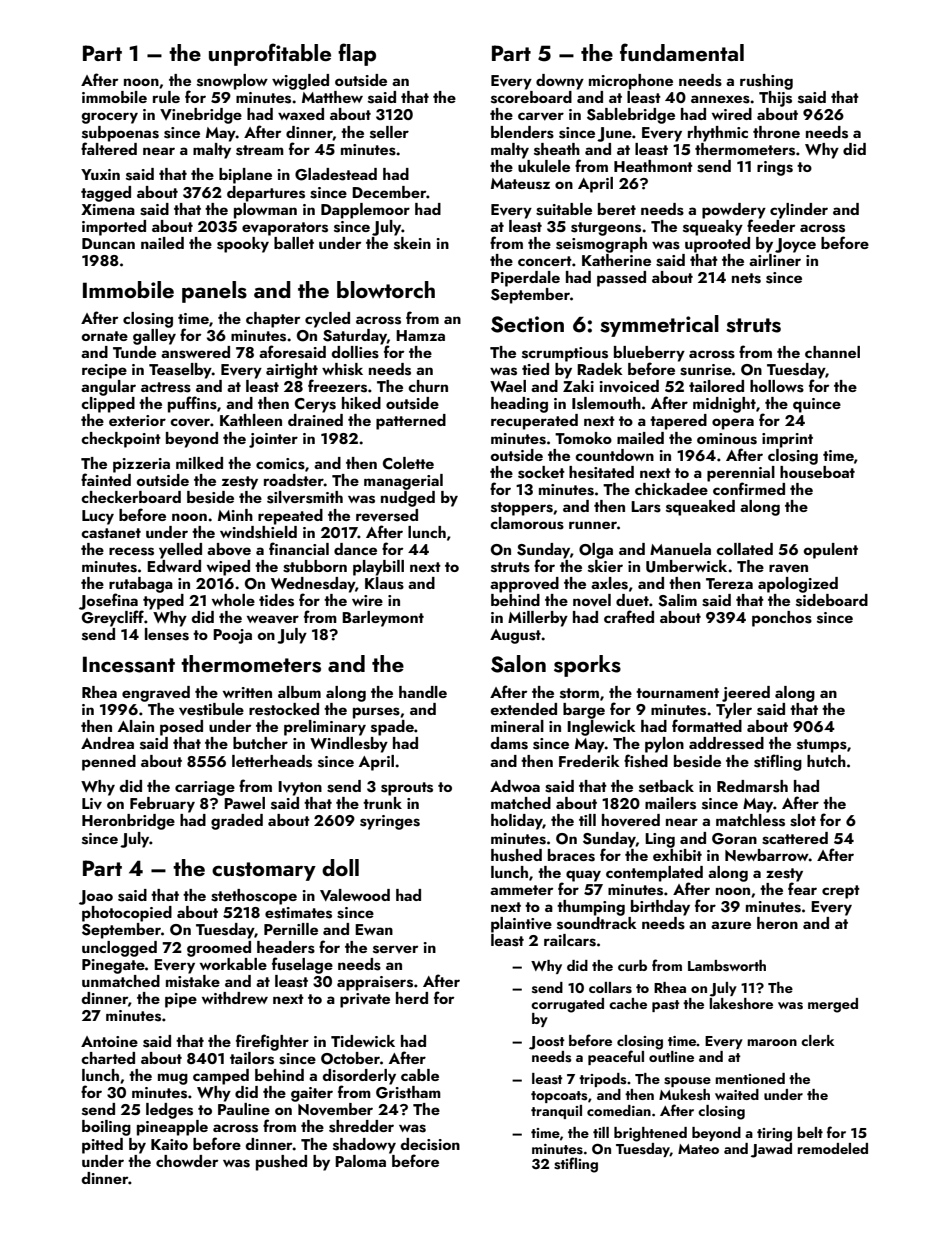 Image resolution: width=952 pixels, height=1233 pixels. Describe the element at coordinates (787, 440) in the screenshot. I see `imprint` at that location.
